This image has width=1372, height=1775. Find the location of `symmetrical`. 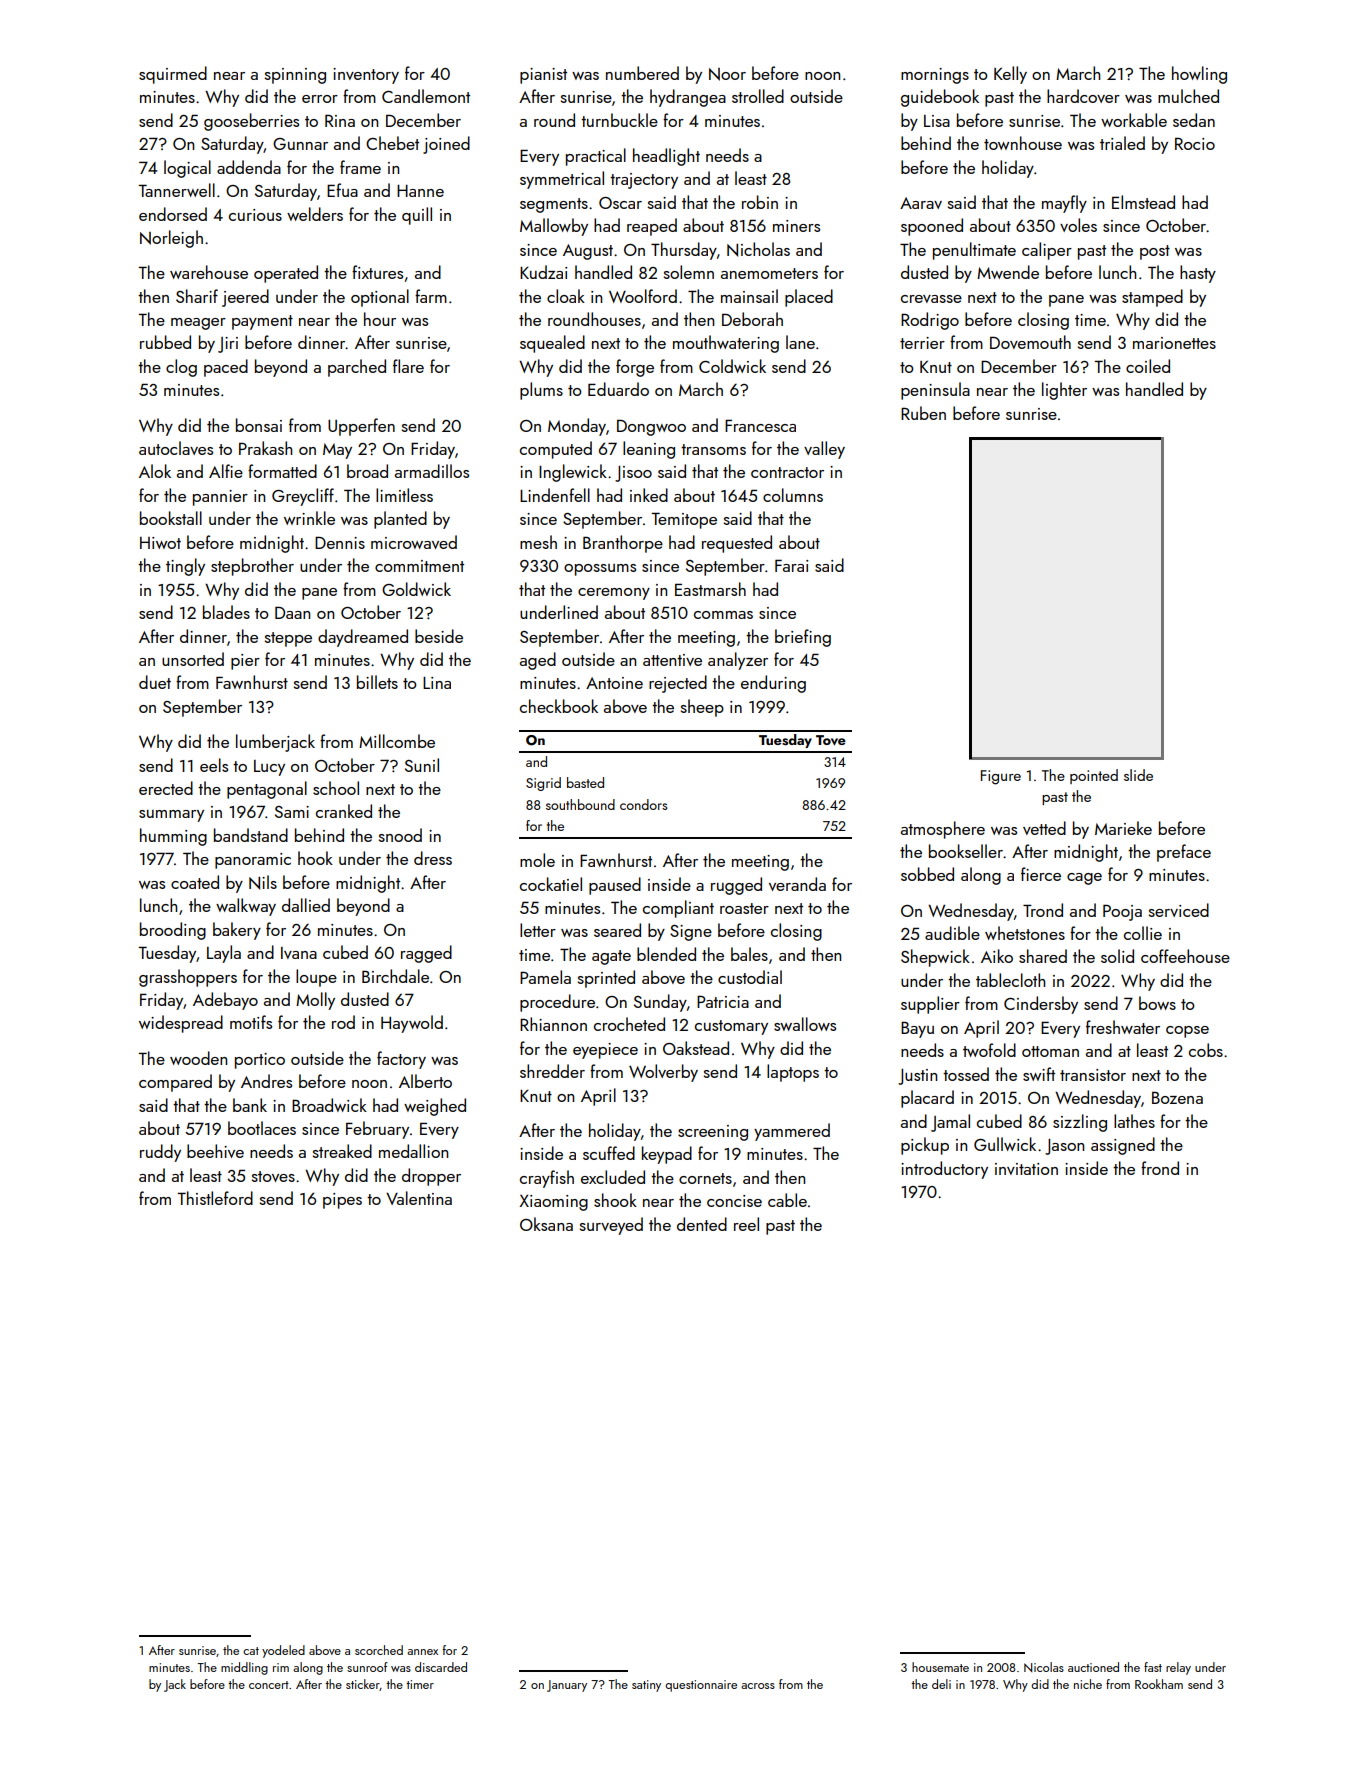

symmetrical is located at coordinates (562, 180).
